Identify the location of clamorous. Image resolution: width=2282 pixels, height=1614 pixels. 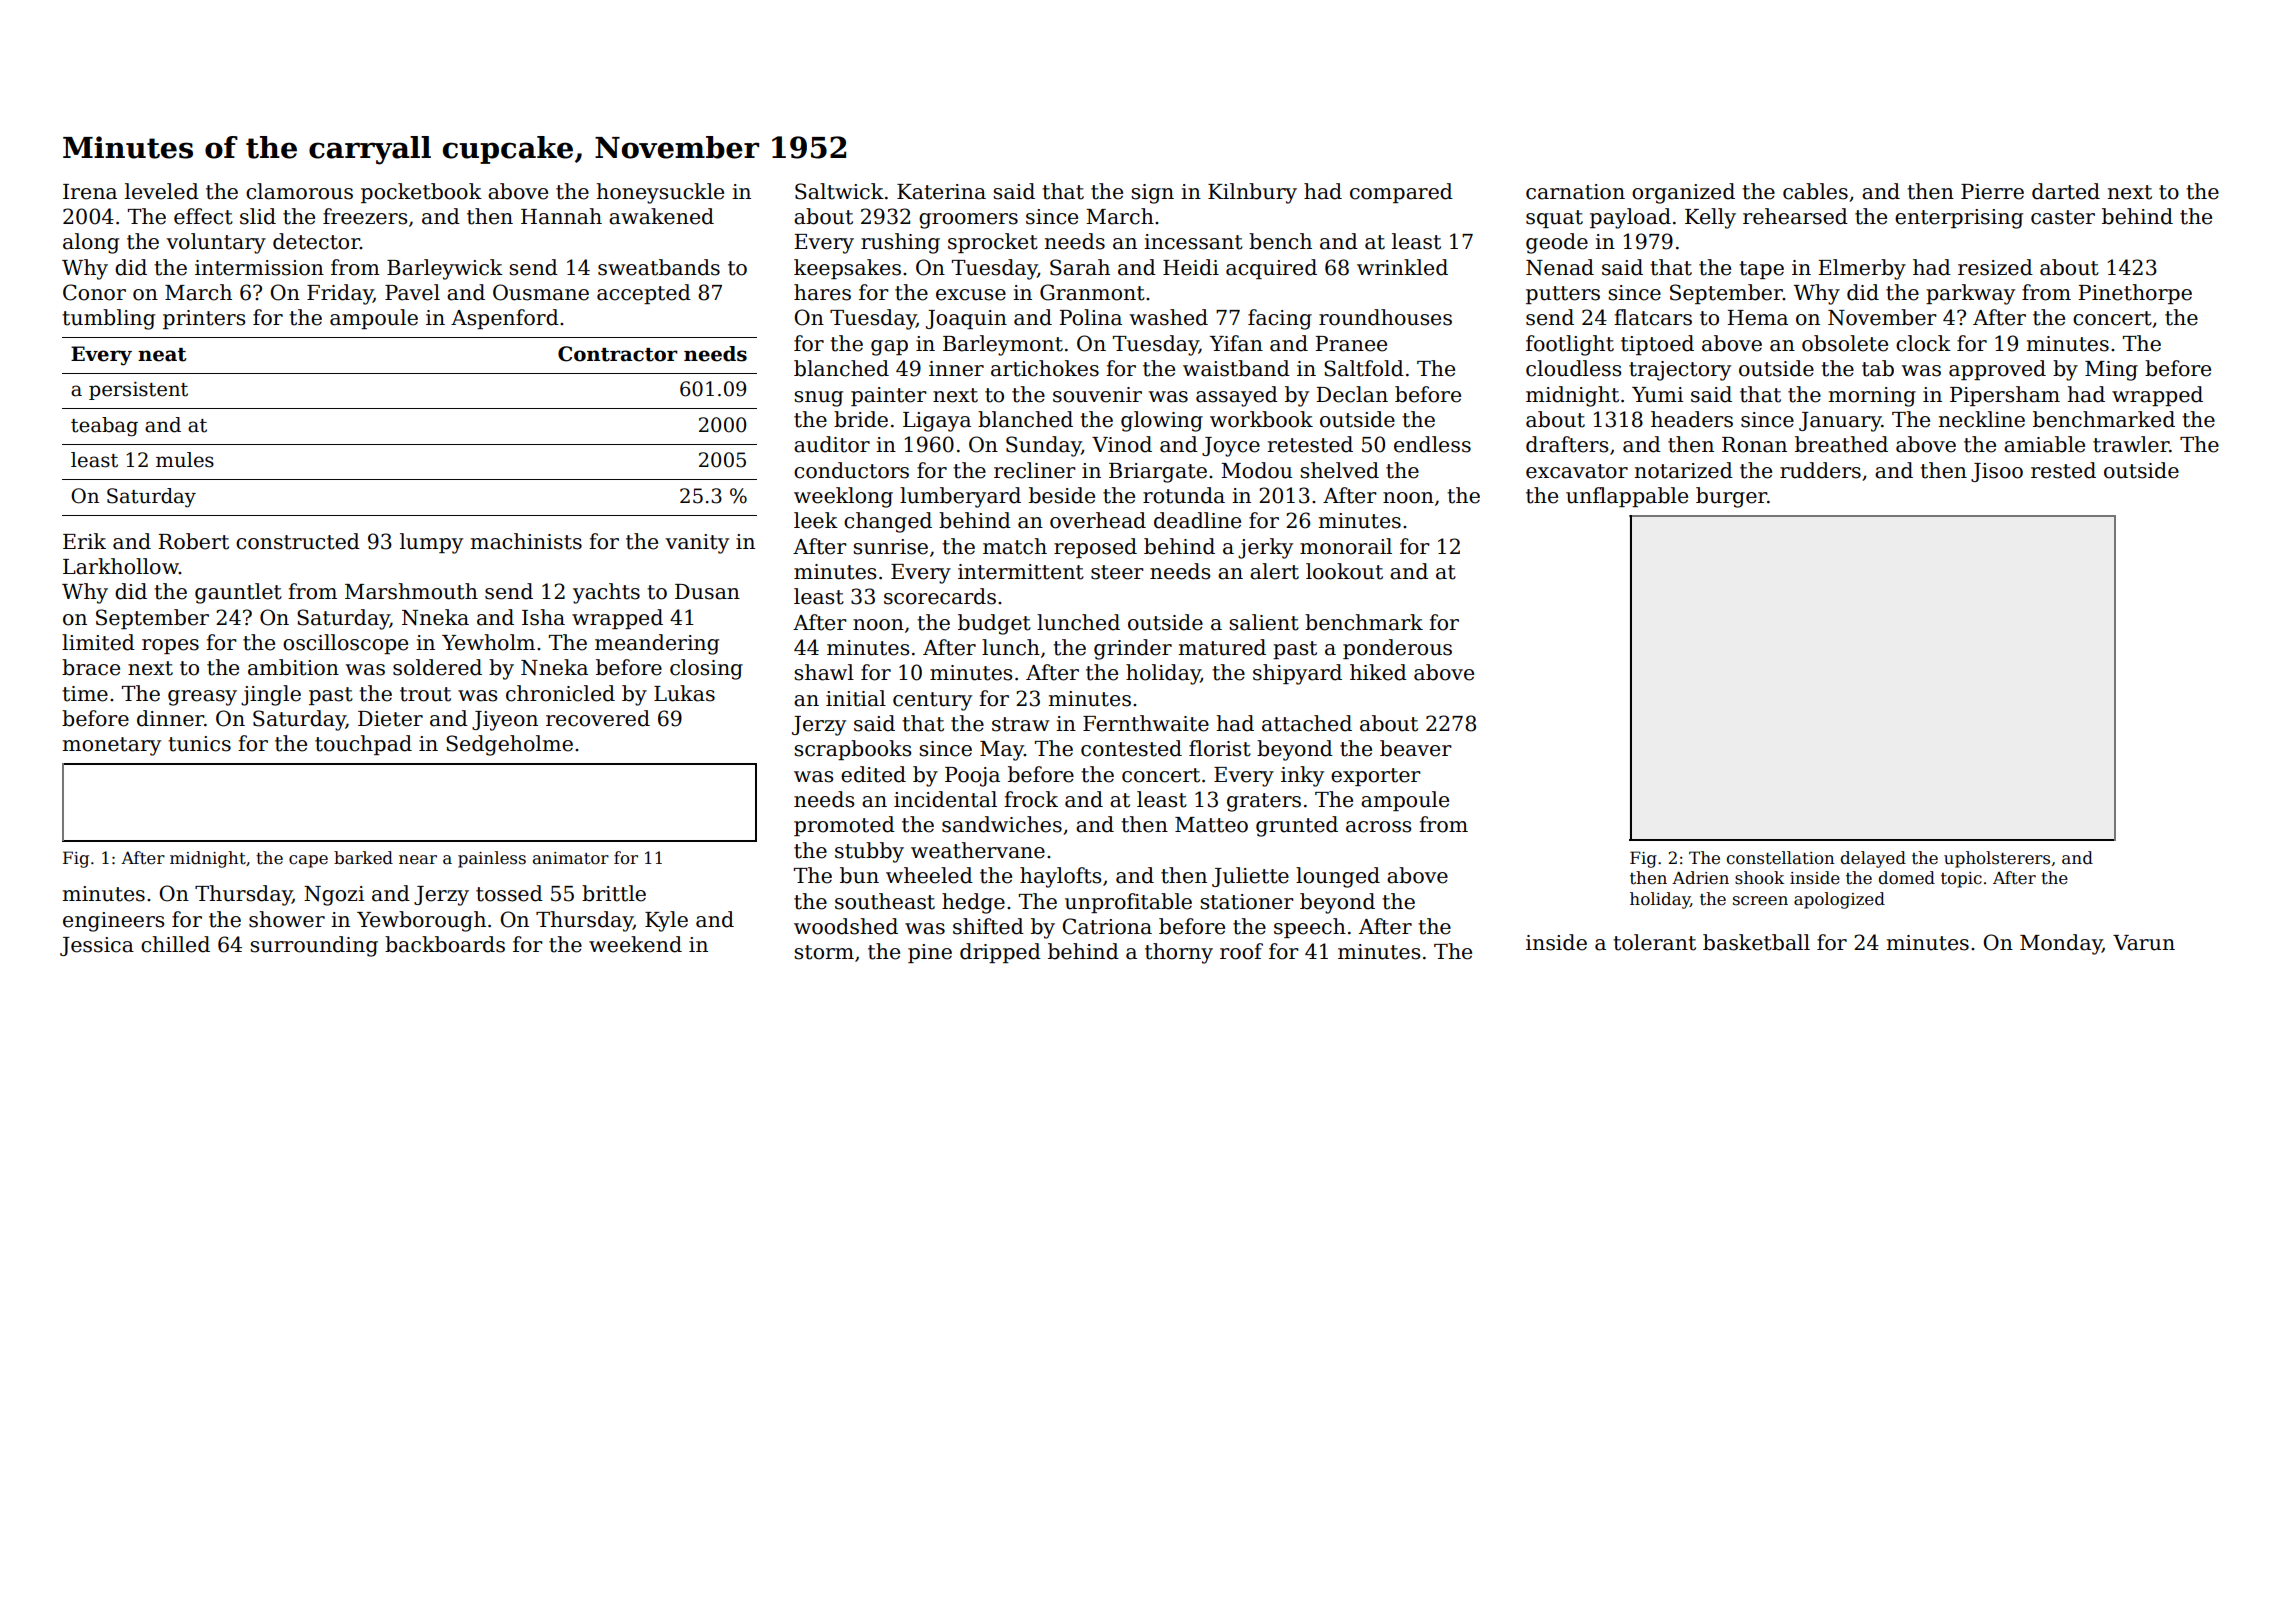
(299, 191).
